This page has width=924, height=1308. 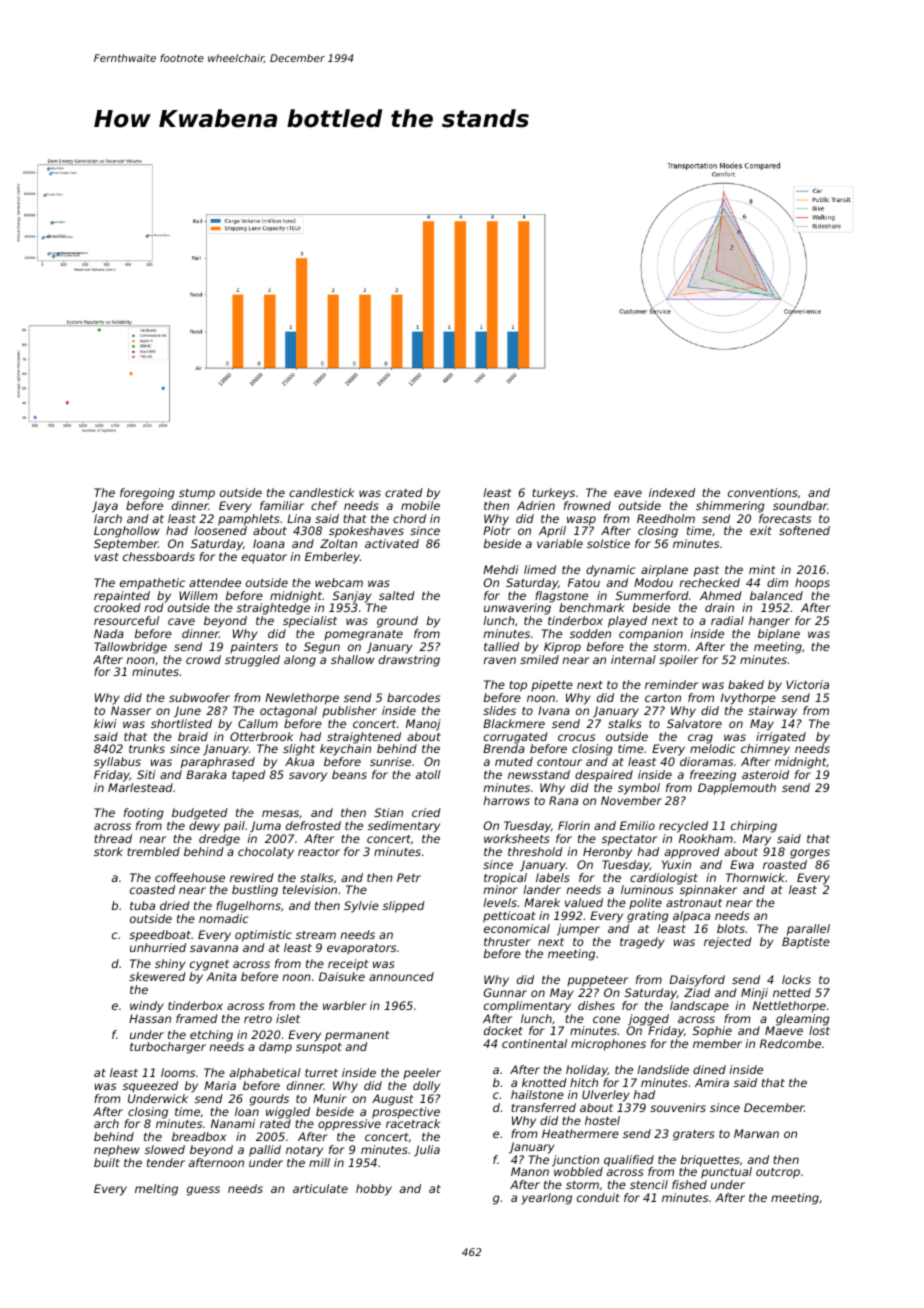 What do you see at coordinates (790, 1043) in the page?
I see `Redcombe` at bounding box center [790, 1043].
